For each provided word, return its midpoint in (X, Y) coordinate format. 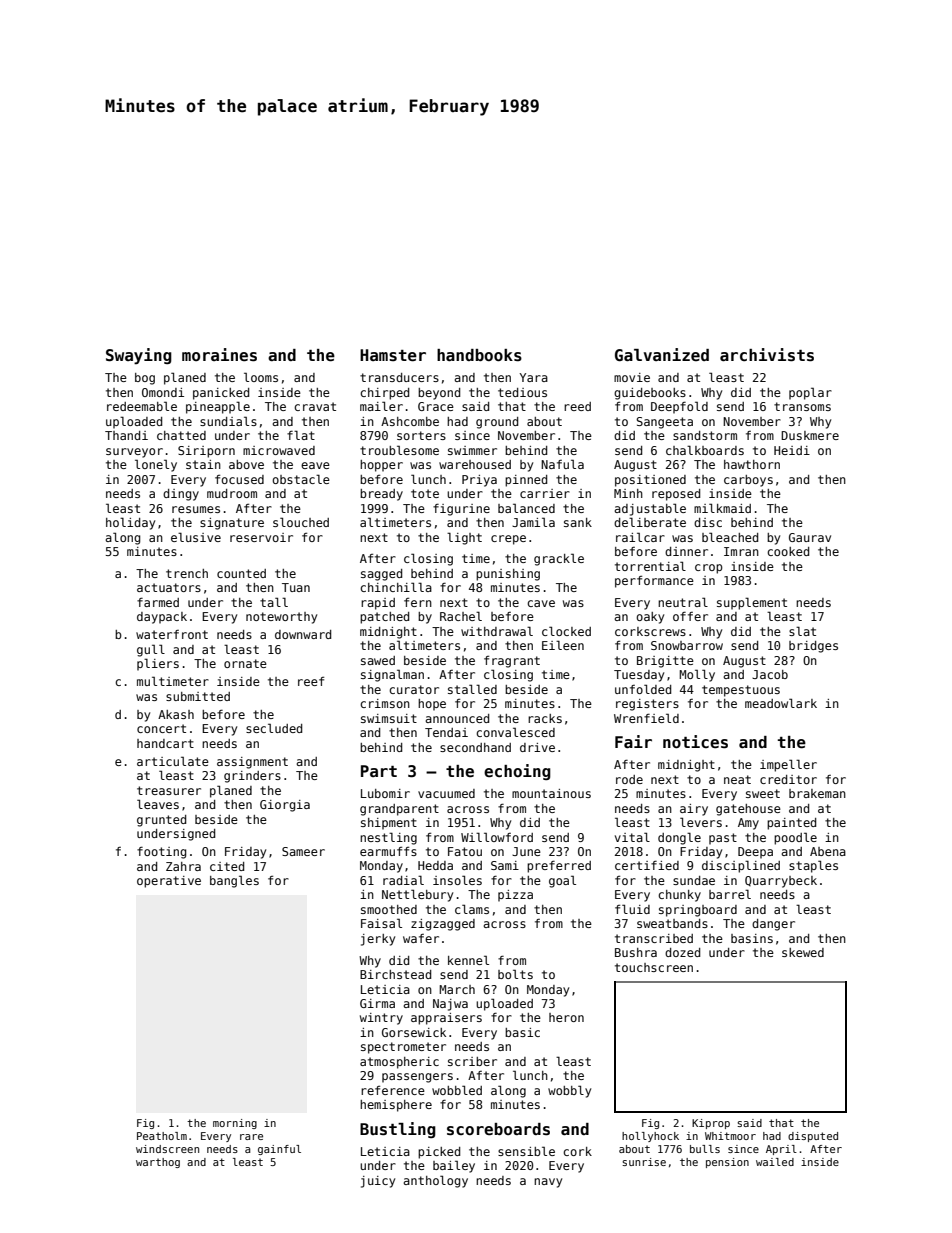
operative (169, 882)
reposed (676, 495)
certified (647, 865)
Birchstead (395, 974)
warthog (158, 1163)
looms (261, 377)
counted (241, 573)
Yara (533, 377)
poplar (810, 393)
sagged (381, 575)
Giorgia (285, 806)
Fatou (465, 851)
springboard (698, 911)
